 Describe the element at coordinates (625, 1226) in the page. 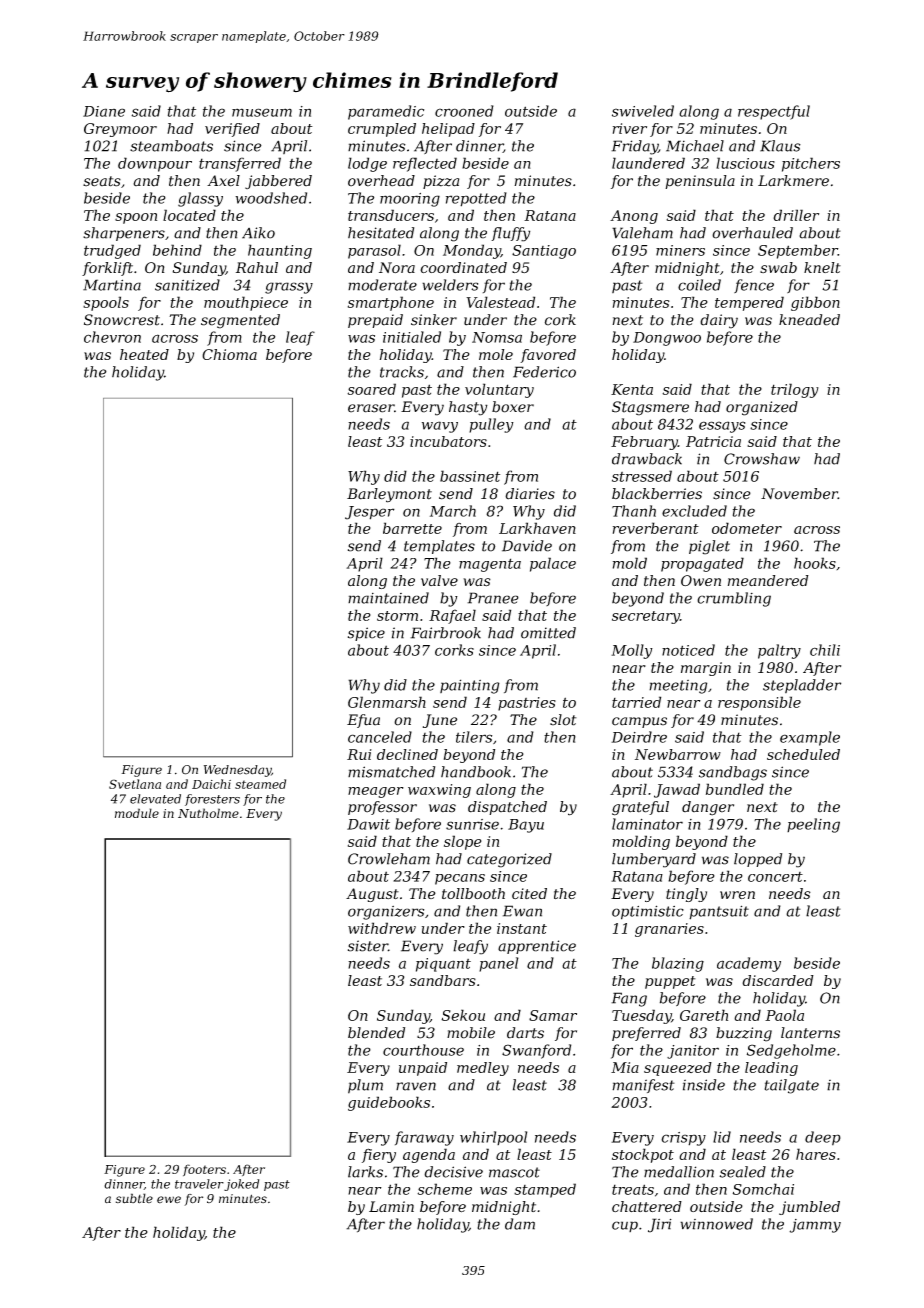

I see `cup` at that location.
